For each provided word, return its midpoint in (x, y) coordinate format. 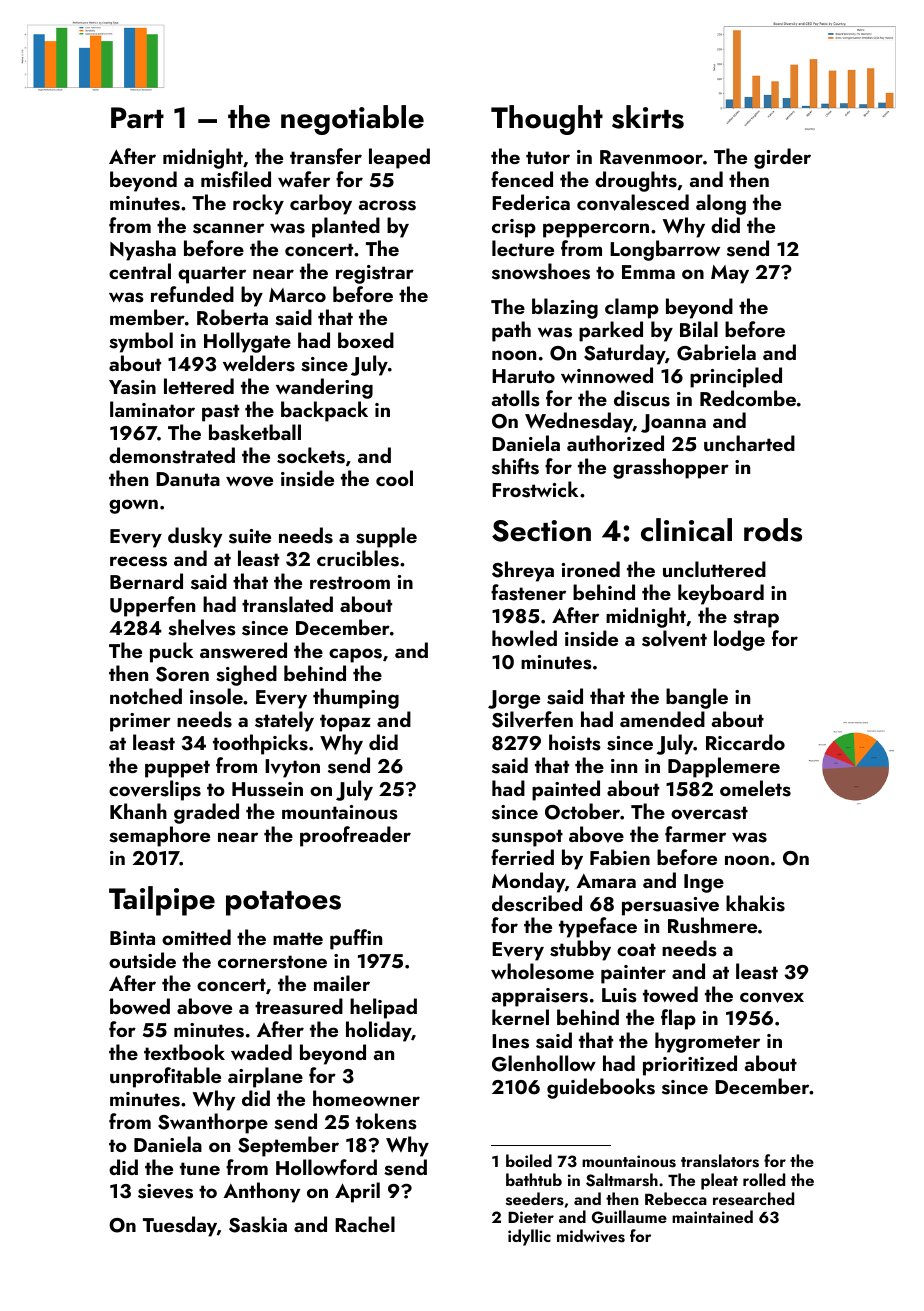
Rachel (365, 1224)
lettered (199, 386)
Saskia (258, 1224)
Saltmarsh (622, 1180)
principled (736, 377)
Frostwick (535, 489)
